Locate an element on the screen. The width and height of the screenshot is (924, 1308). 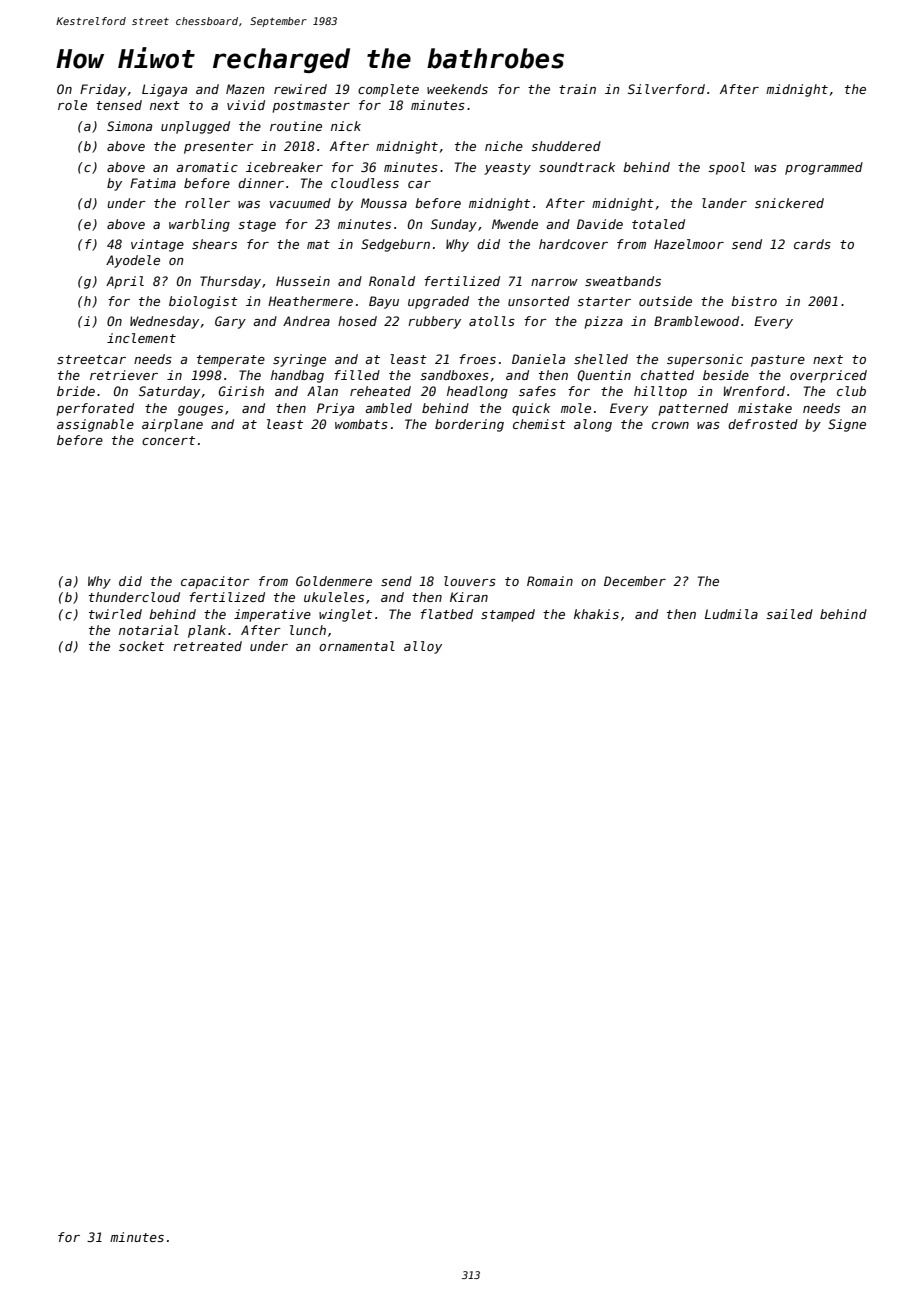
yeasty is located at coordinates (507, 169).
